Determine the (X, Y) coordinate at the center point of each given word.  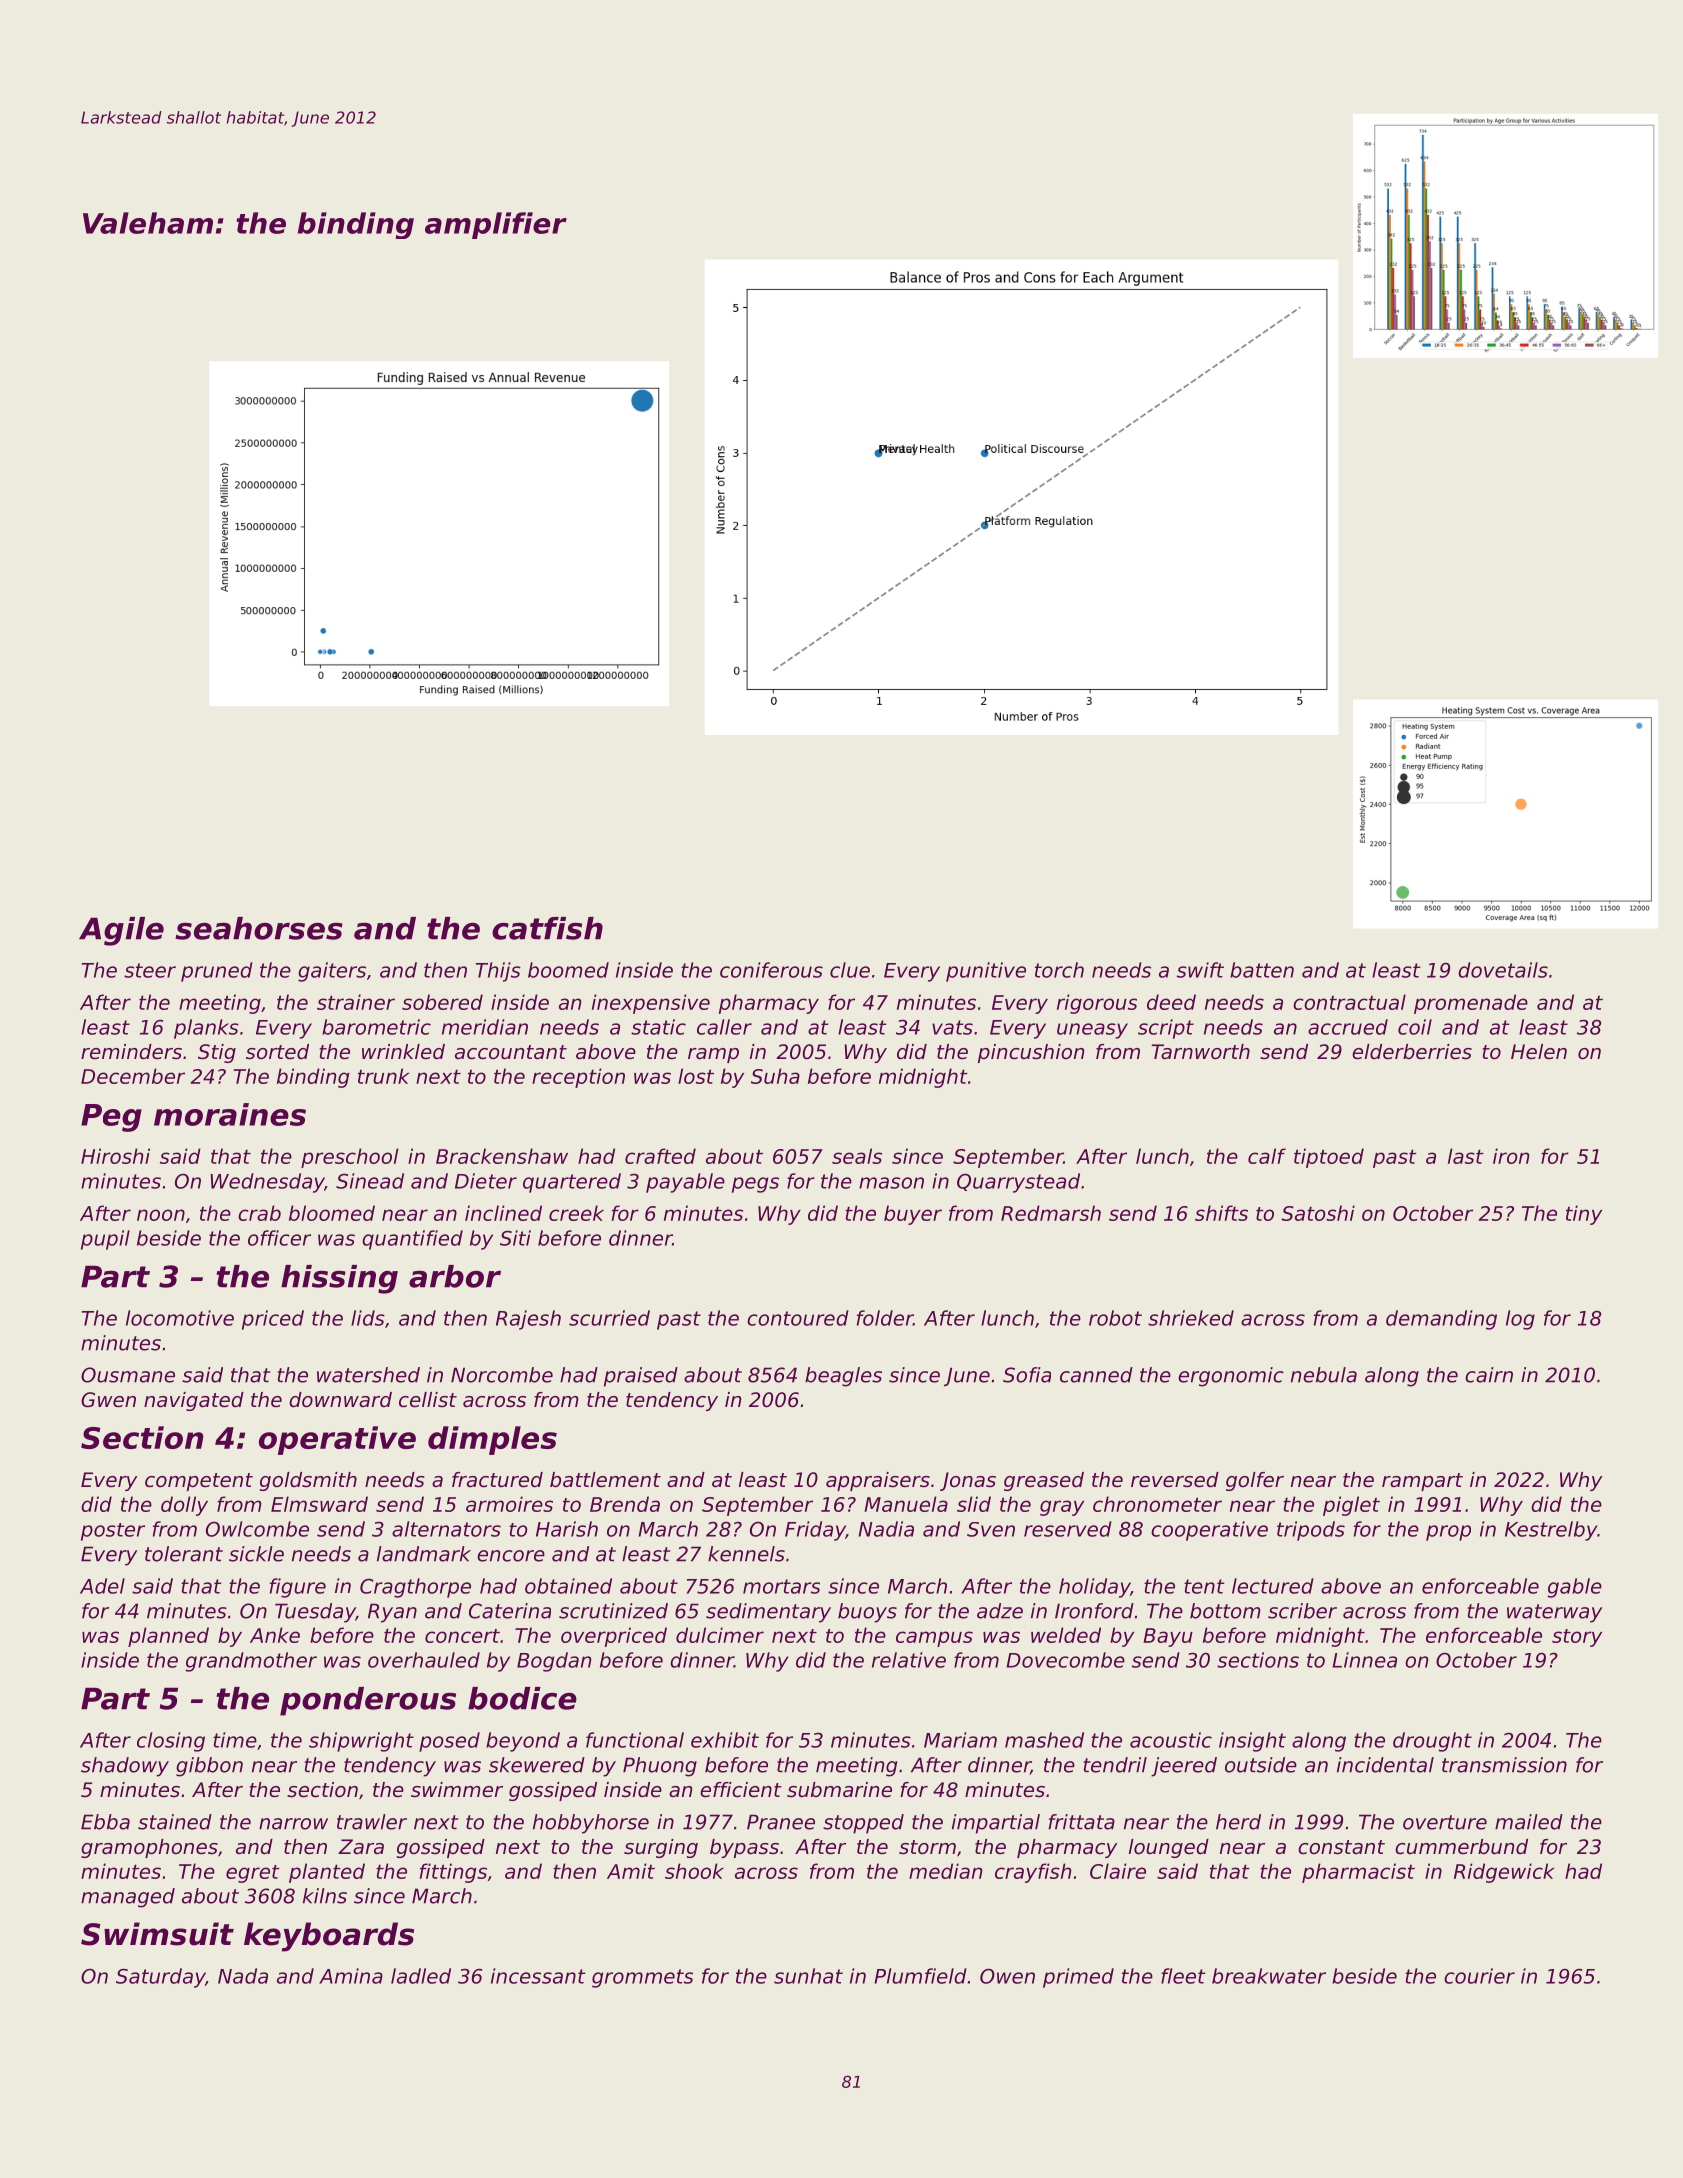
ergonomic (1231, 1377)
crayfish (1033, 1873)
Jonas (968, 1481)
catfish (547, 928)
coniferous (771, 970)
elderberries (1412, 1052)
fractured (497, 1480)
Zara (361, 1846)
